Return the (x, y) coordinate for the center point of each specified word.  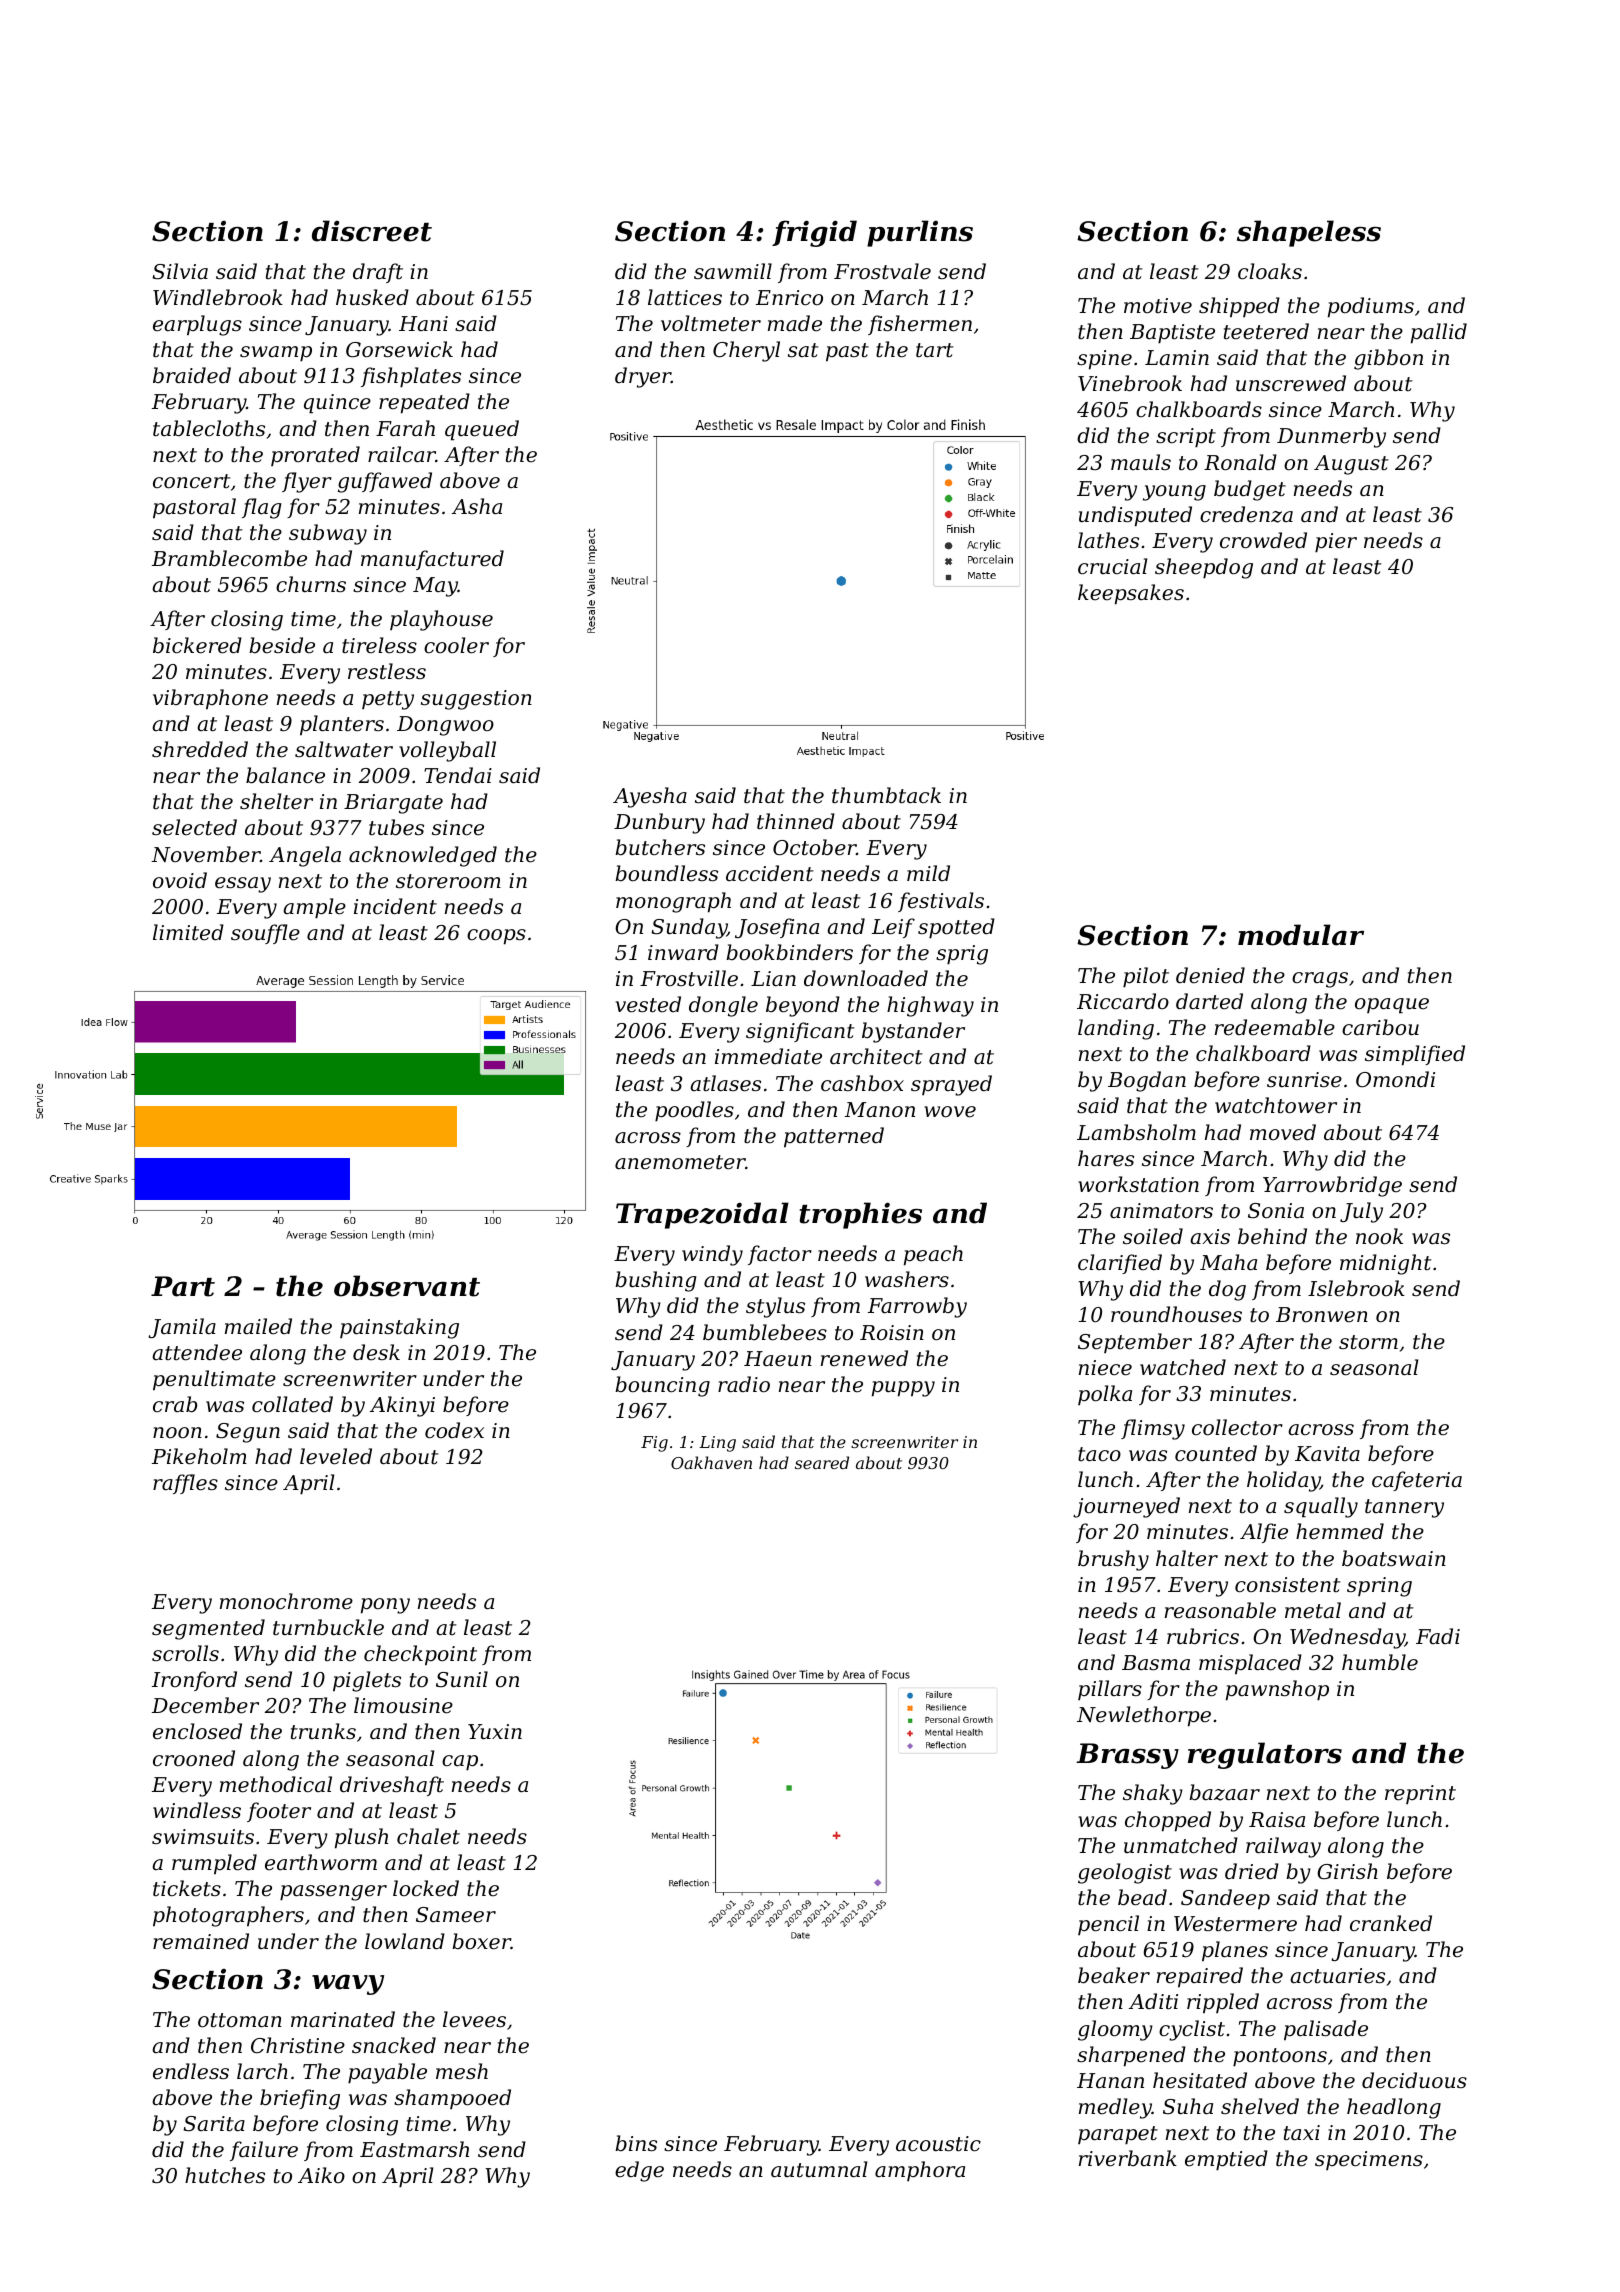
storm (1368, 1342)
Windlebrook (218, 297)
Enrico (789, 298)
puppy (903, 1389)
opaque (1392, 1006)
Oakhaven (711, 1462)
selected (194, 827)
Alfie (1264, 1533)
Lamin (1177, 357)
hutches (225, 2175)
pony (385, 1606)
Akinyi (402, 1406)
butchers (660, 847)
